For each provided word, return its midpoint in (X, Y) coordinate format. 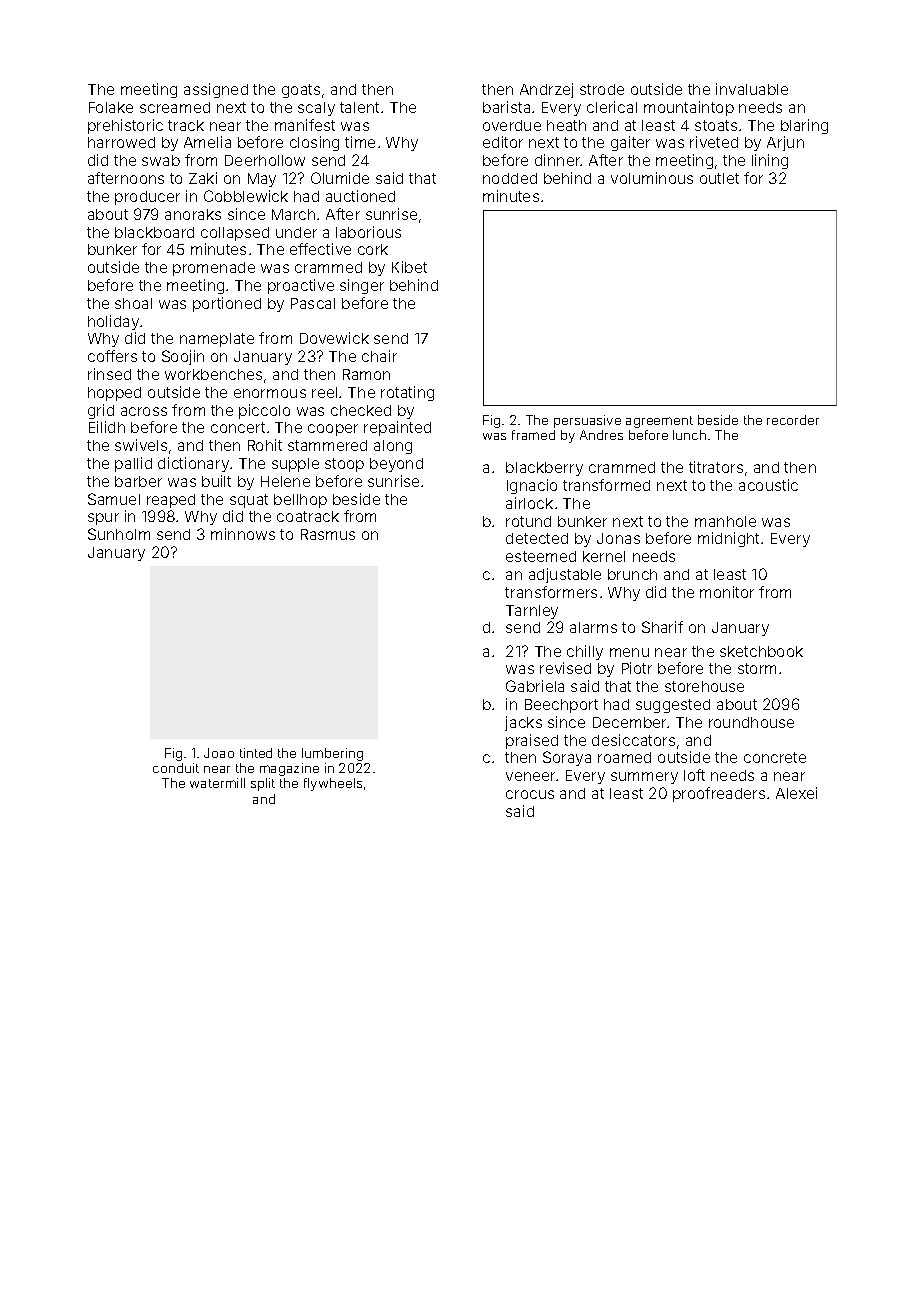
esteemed (541, 556)
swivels (141, 445)
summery (644, 778)
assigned (216, 90)
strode (602, 89)
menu (629, 652)
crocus (530, 794)
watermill (217, 783)
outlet (719, 178)
